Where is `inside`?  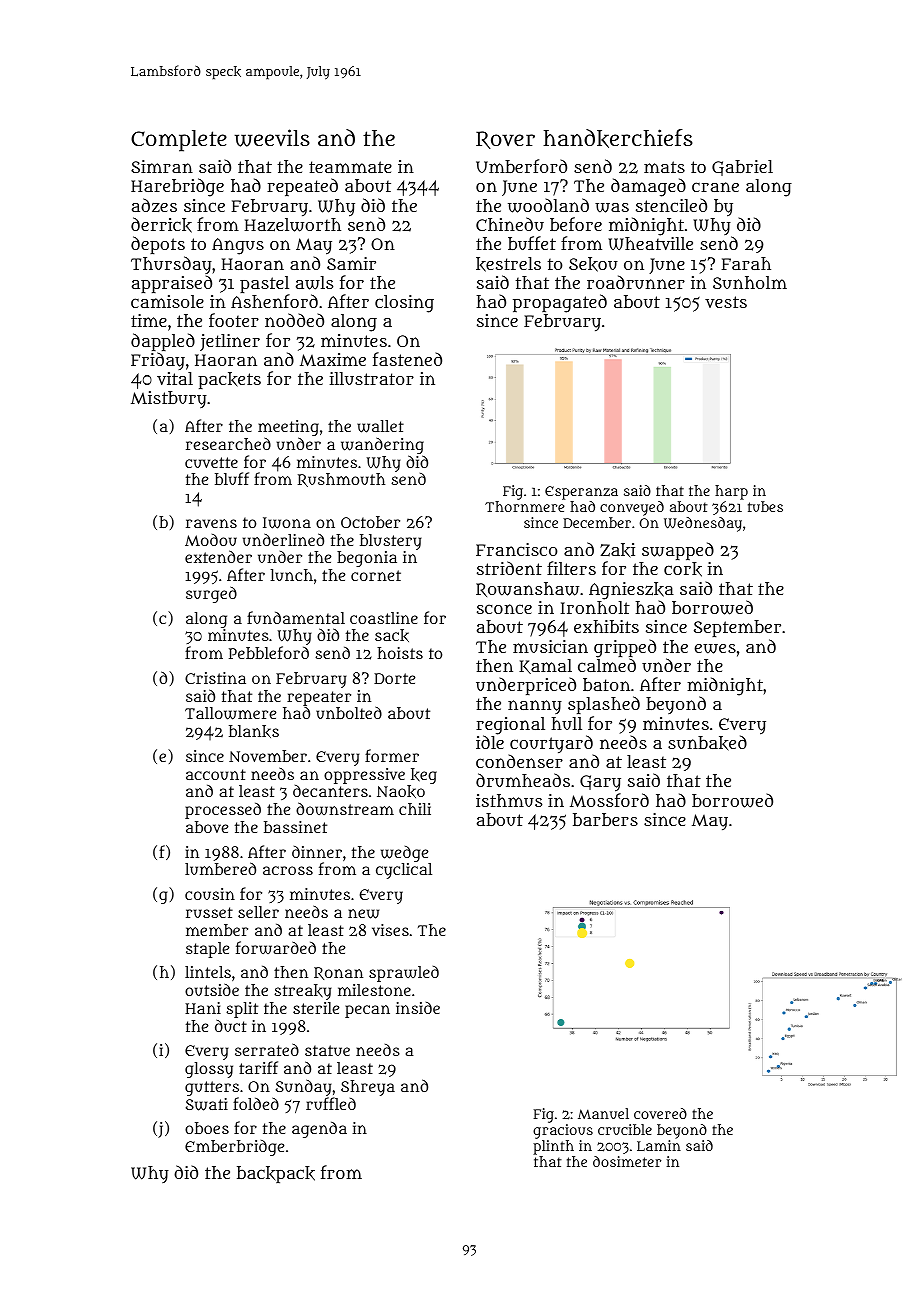 inside is located at coordinates (418, 1008).
